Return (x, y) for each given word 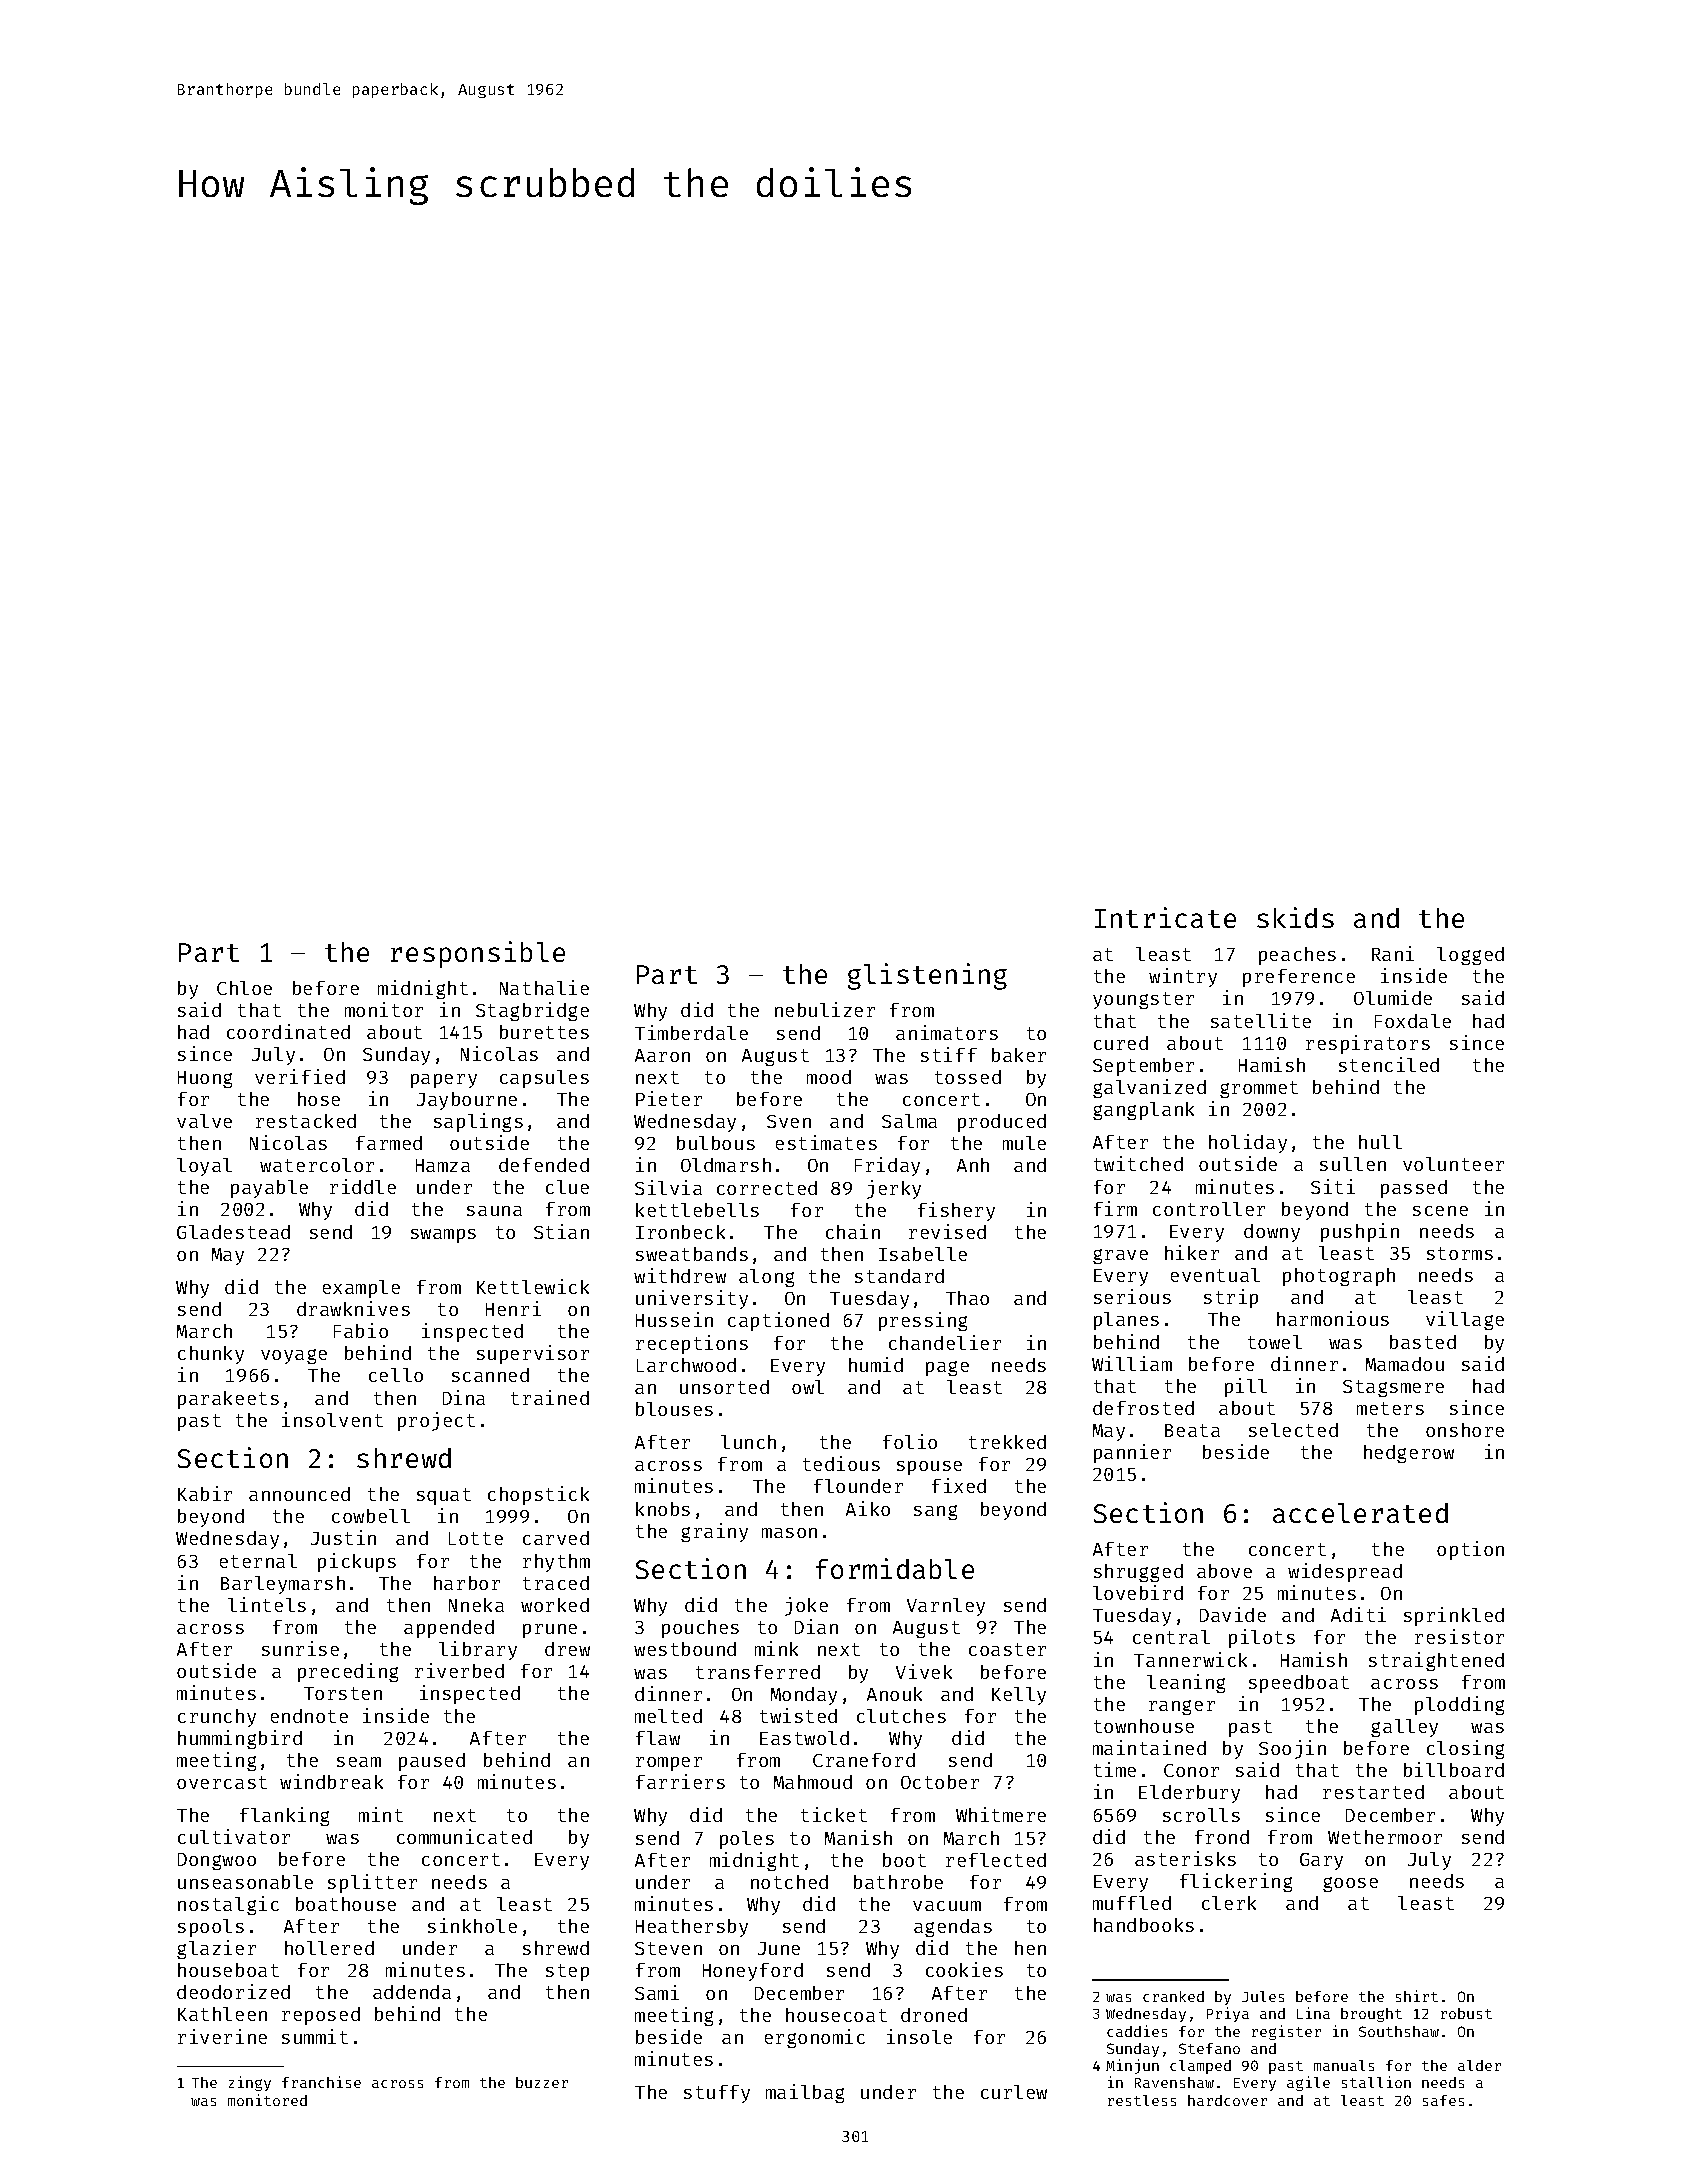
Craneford (864, 1760)
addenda (412, 1992)
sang (935, 1512)
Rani (1393, 953)
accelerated (1360, 1513)
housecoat (836, 2015)
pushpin (1360, 1232)
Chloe (244, 988)
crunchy (217, 1718)
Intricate (1165, 917)
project (436, 1421)
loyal (204, 1167)
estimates (826, 1142)
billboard (1454, 1769)
